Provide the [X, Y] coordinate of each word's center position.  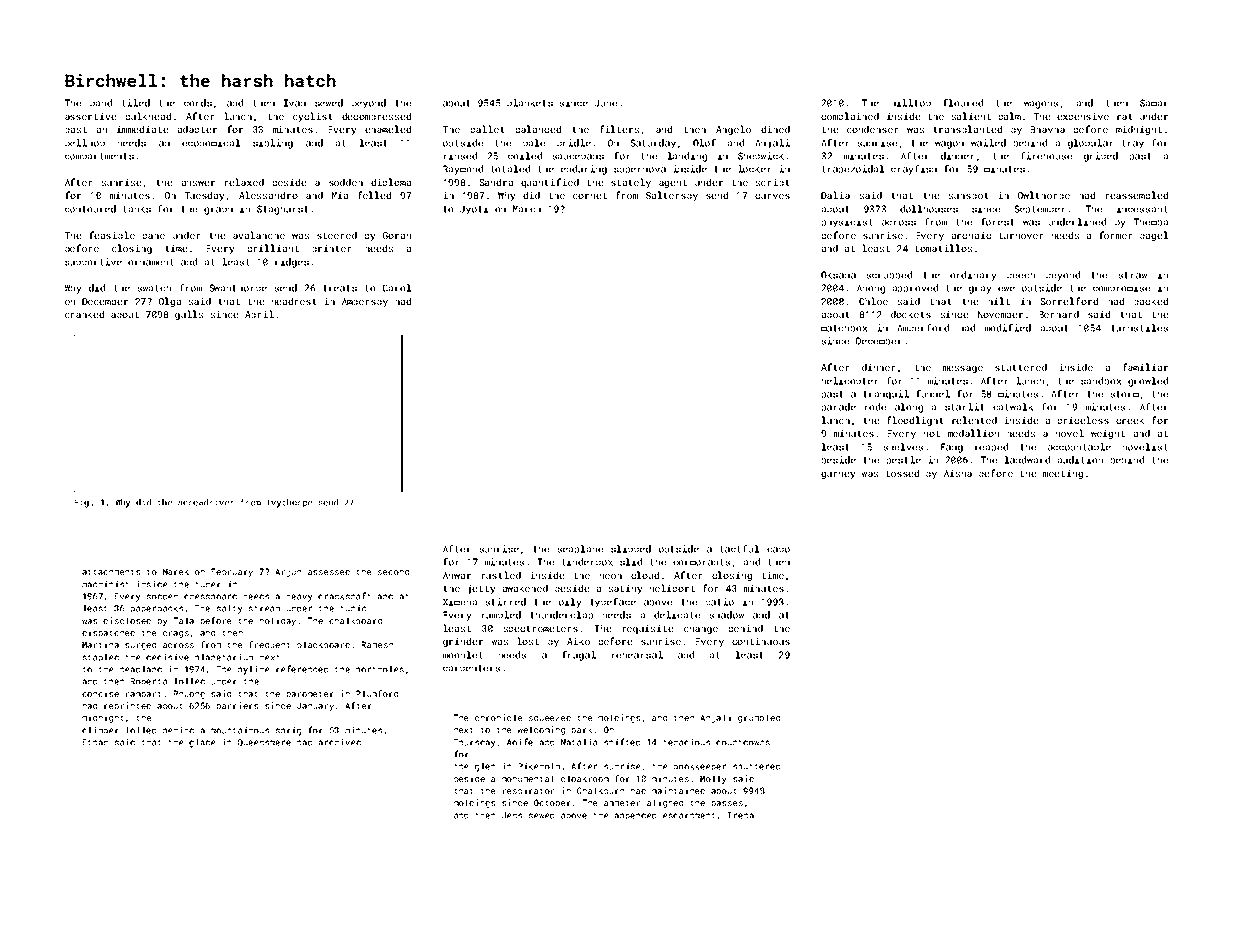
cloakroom [585, 778]
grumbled [759, 718]
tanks [137, 209]
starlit [965, 407]
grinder [463, 642]
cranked [84, 314]
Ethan [95, 742]
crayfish [914, 170]
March [527, 209]
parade [839, 407]
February [232, 572]
